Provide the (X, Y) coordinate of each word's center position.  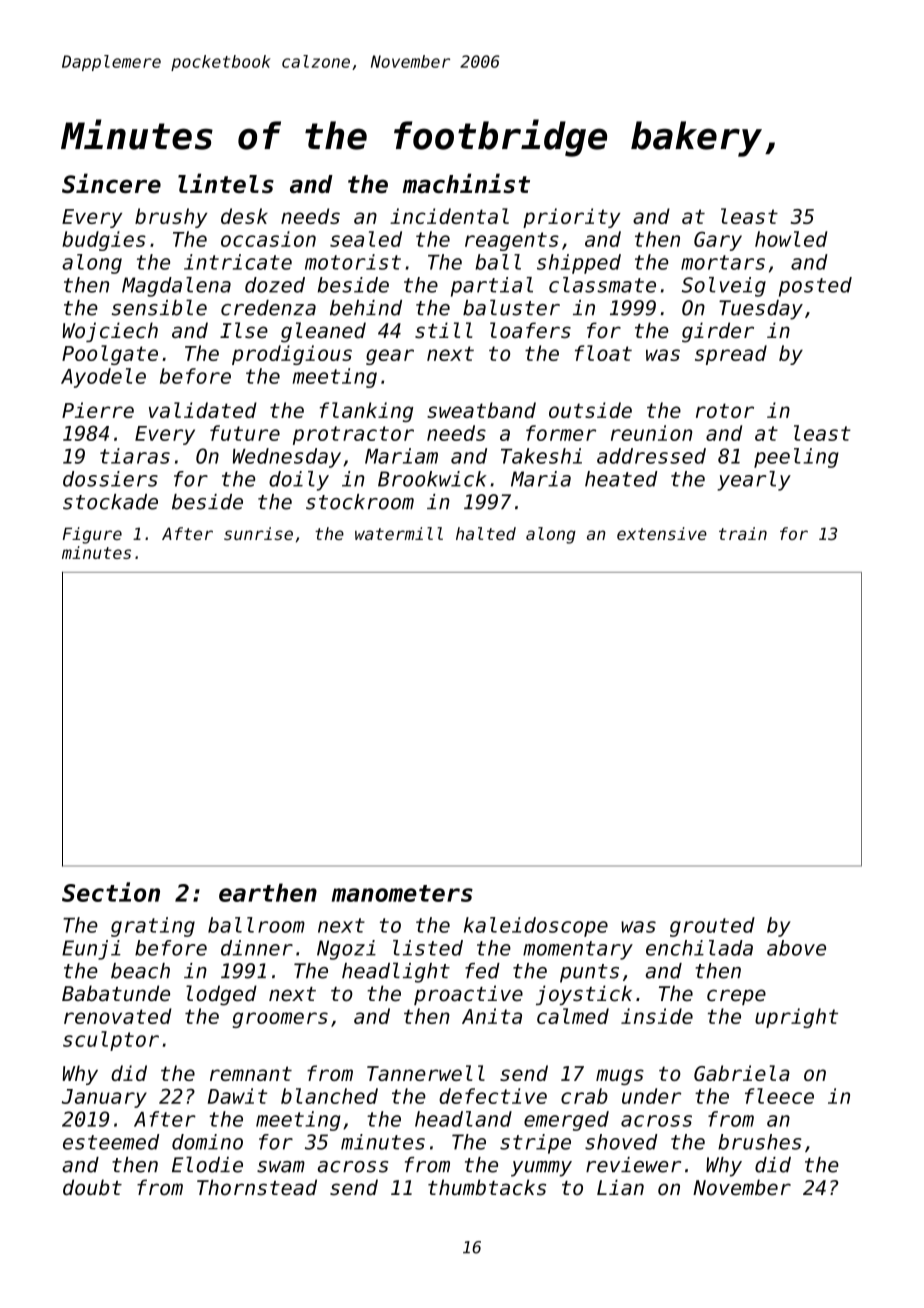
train (743, 533)
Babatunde (116, 993)
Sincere (111, 183)
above (796, 948)
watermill (399, 533)
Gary (718, 241)
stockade (110, 502)
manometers (402, 893)
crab (584, 1096)
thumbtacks (487, 1187)
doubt (92, 1187)
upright (796, 1018)
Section (111, 892)
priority (572, 218)
